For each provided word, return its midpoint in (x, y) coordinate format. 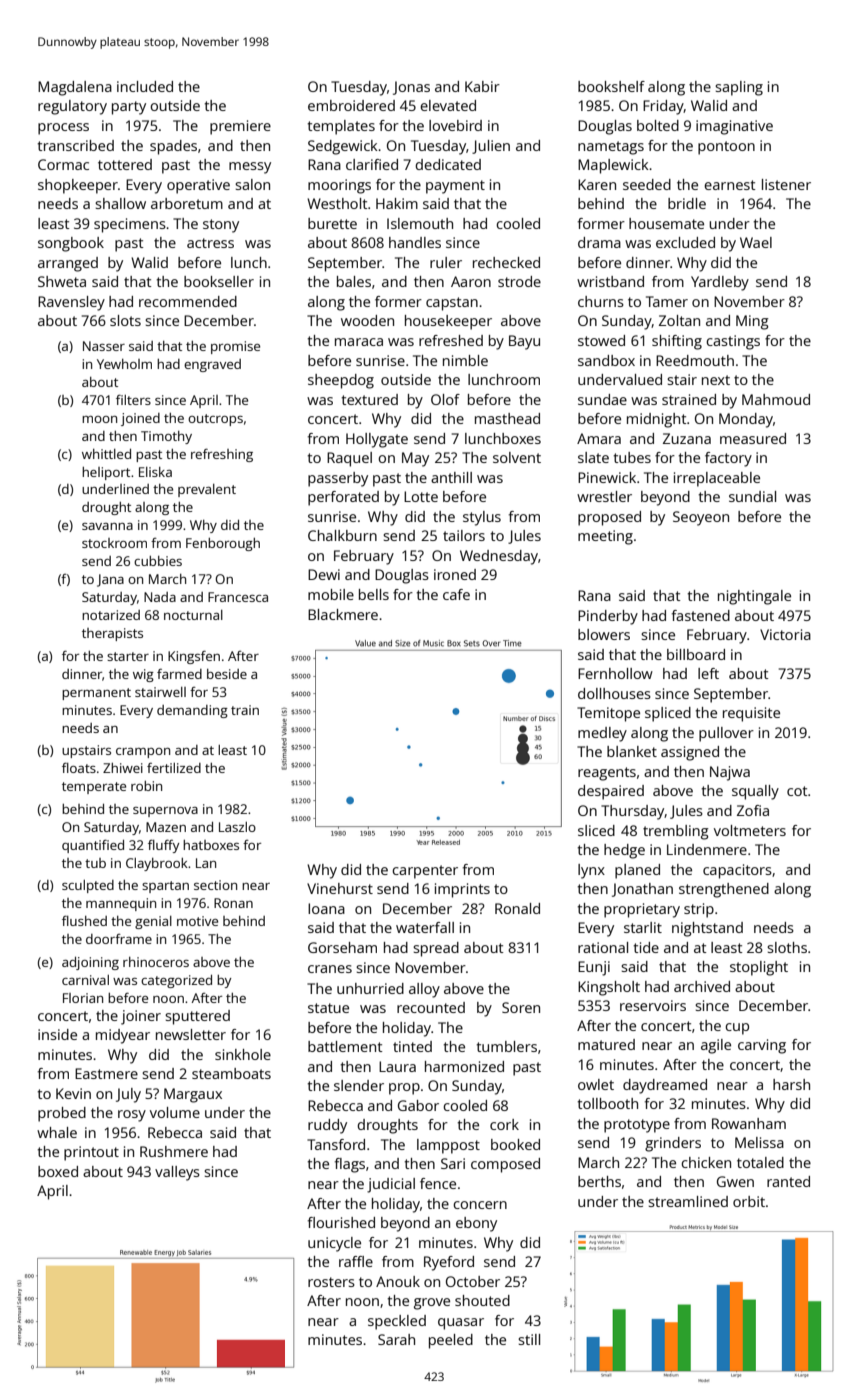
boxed (58, 1171)
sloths (787, 947)
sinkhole (243, 1054)
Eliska (155, 472)
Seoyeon (701, 518)
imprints (462, 890)
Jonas (411, 88)
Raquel (349, 459)
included (145, 86)
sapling (739, 88)
